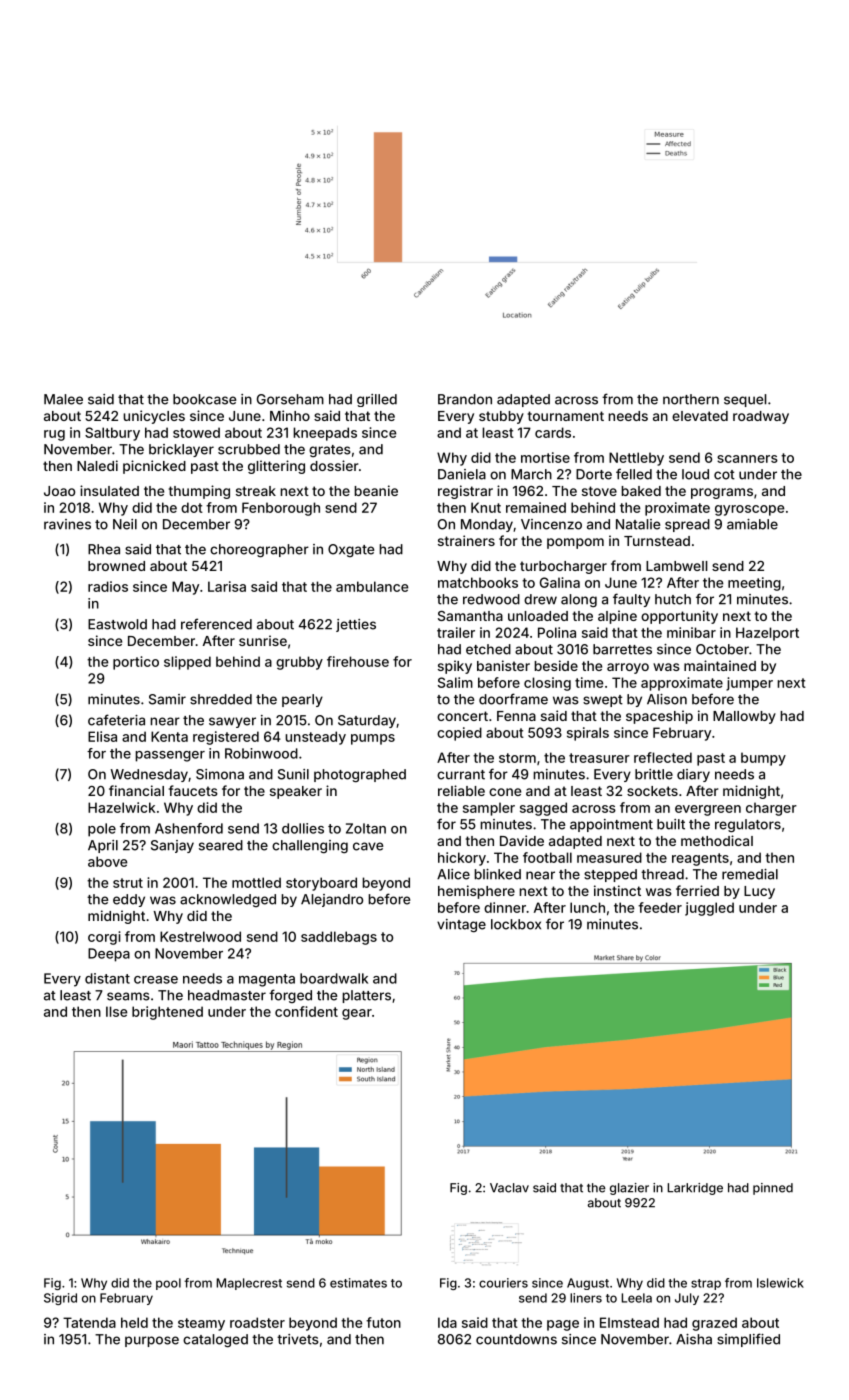  Describe the element at coordinates (455, 682) in the document. I see `Salim` at that location.
